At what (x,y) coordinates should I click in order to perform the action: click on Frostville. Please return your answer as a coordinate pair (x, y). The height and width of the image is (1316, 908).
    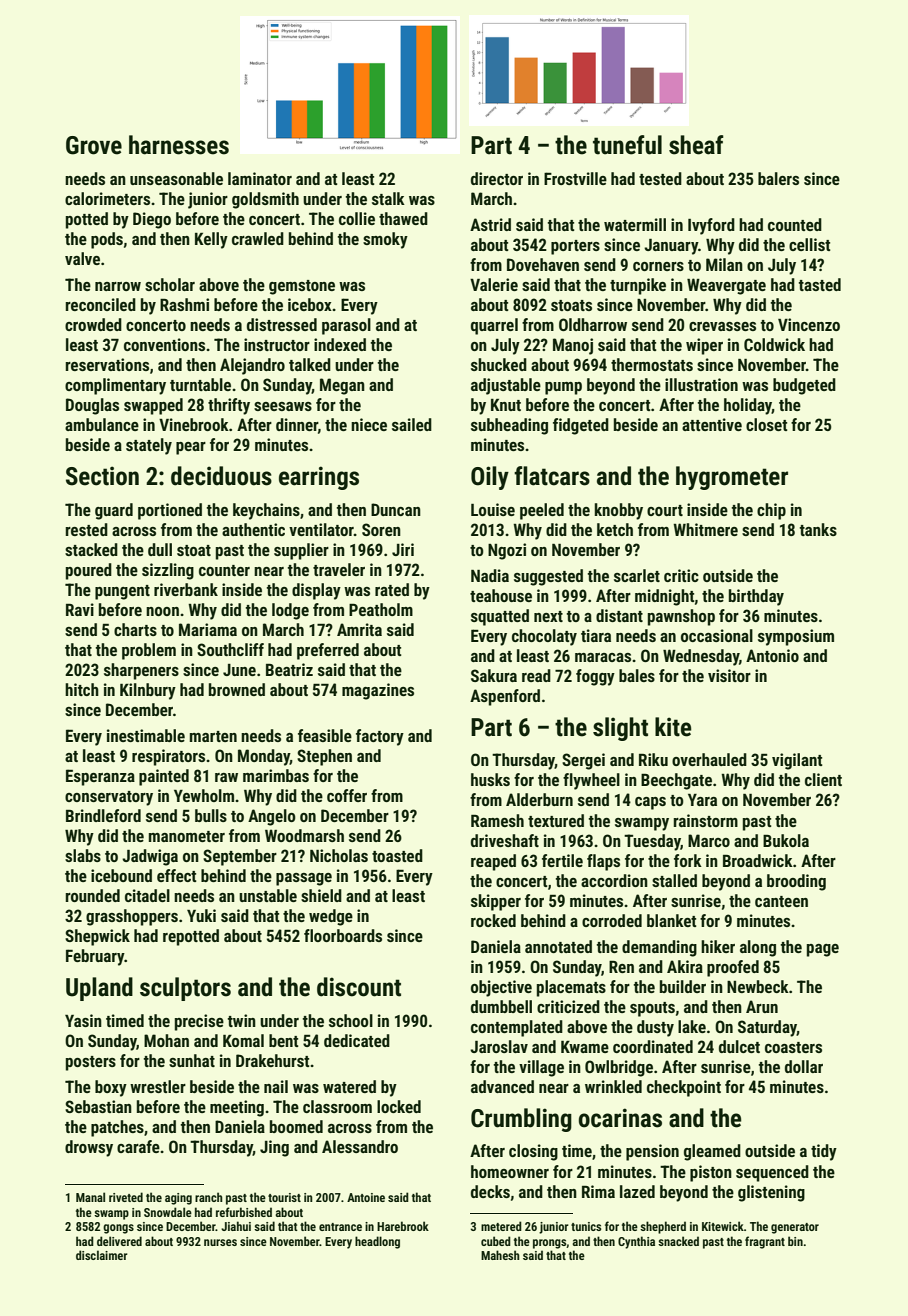
    Looking at the image, I should click on (575, 178).
